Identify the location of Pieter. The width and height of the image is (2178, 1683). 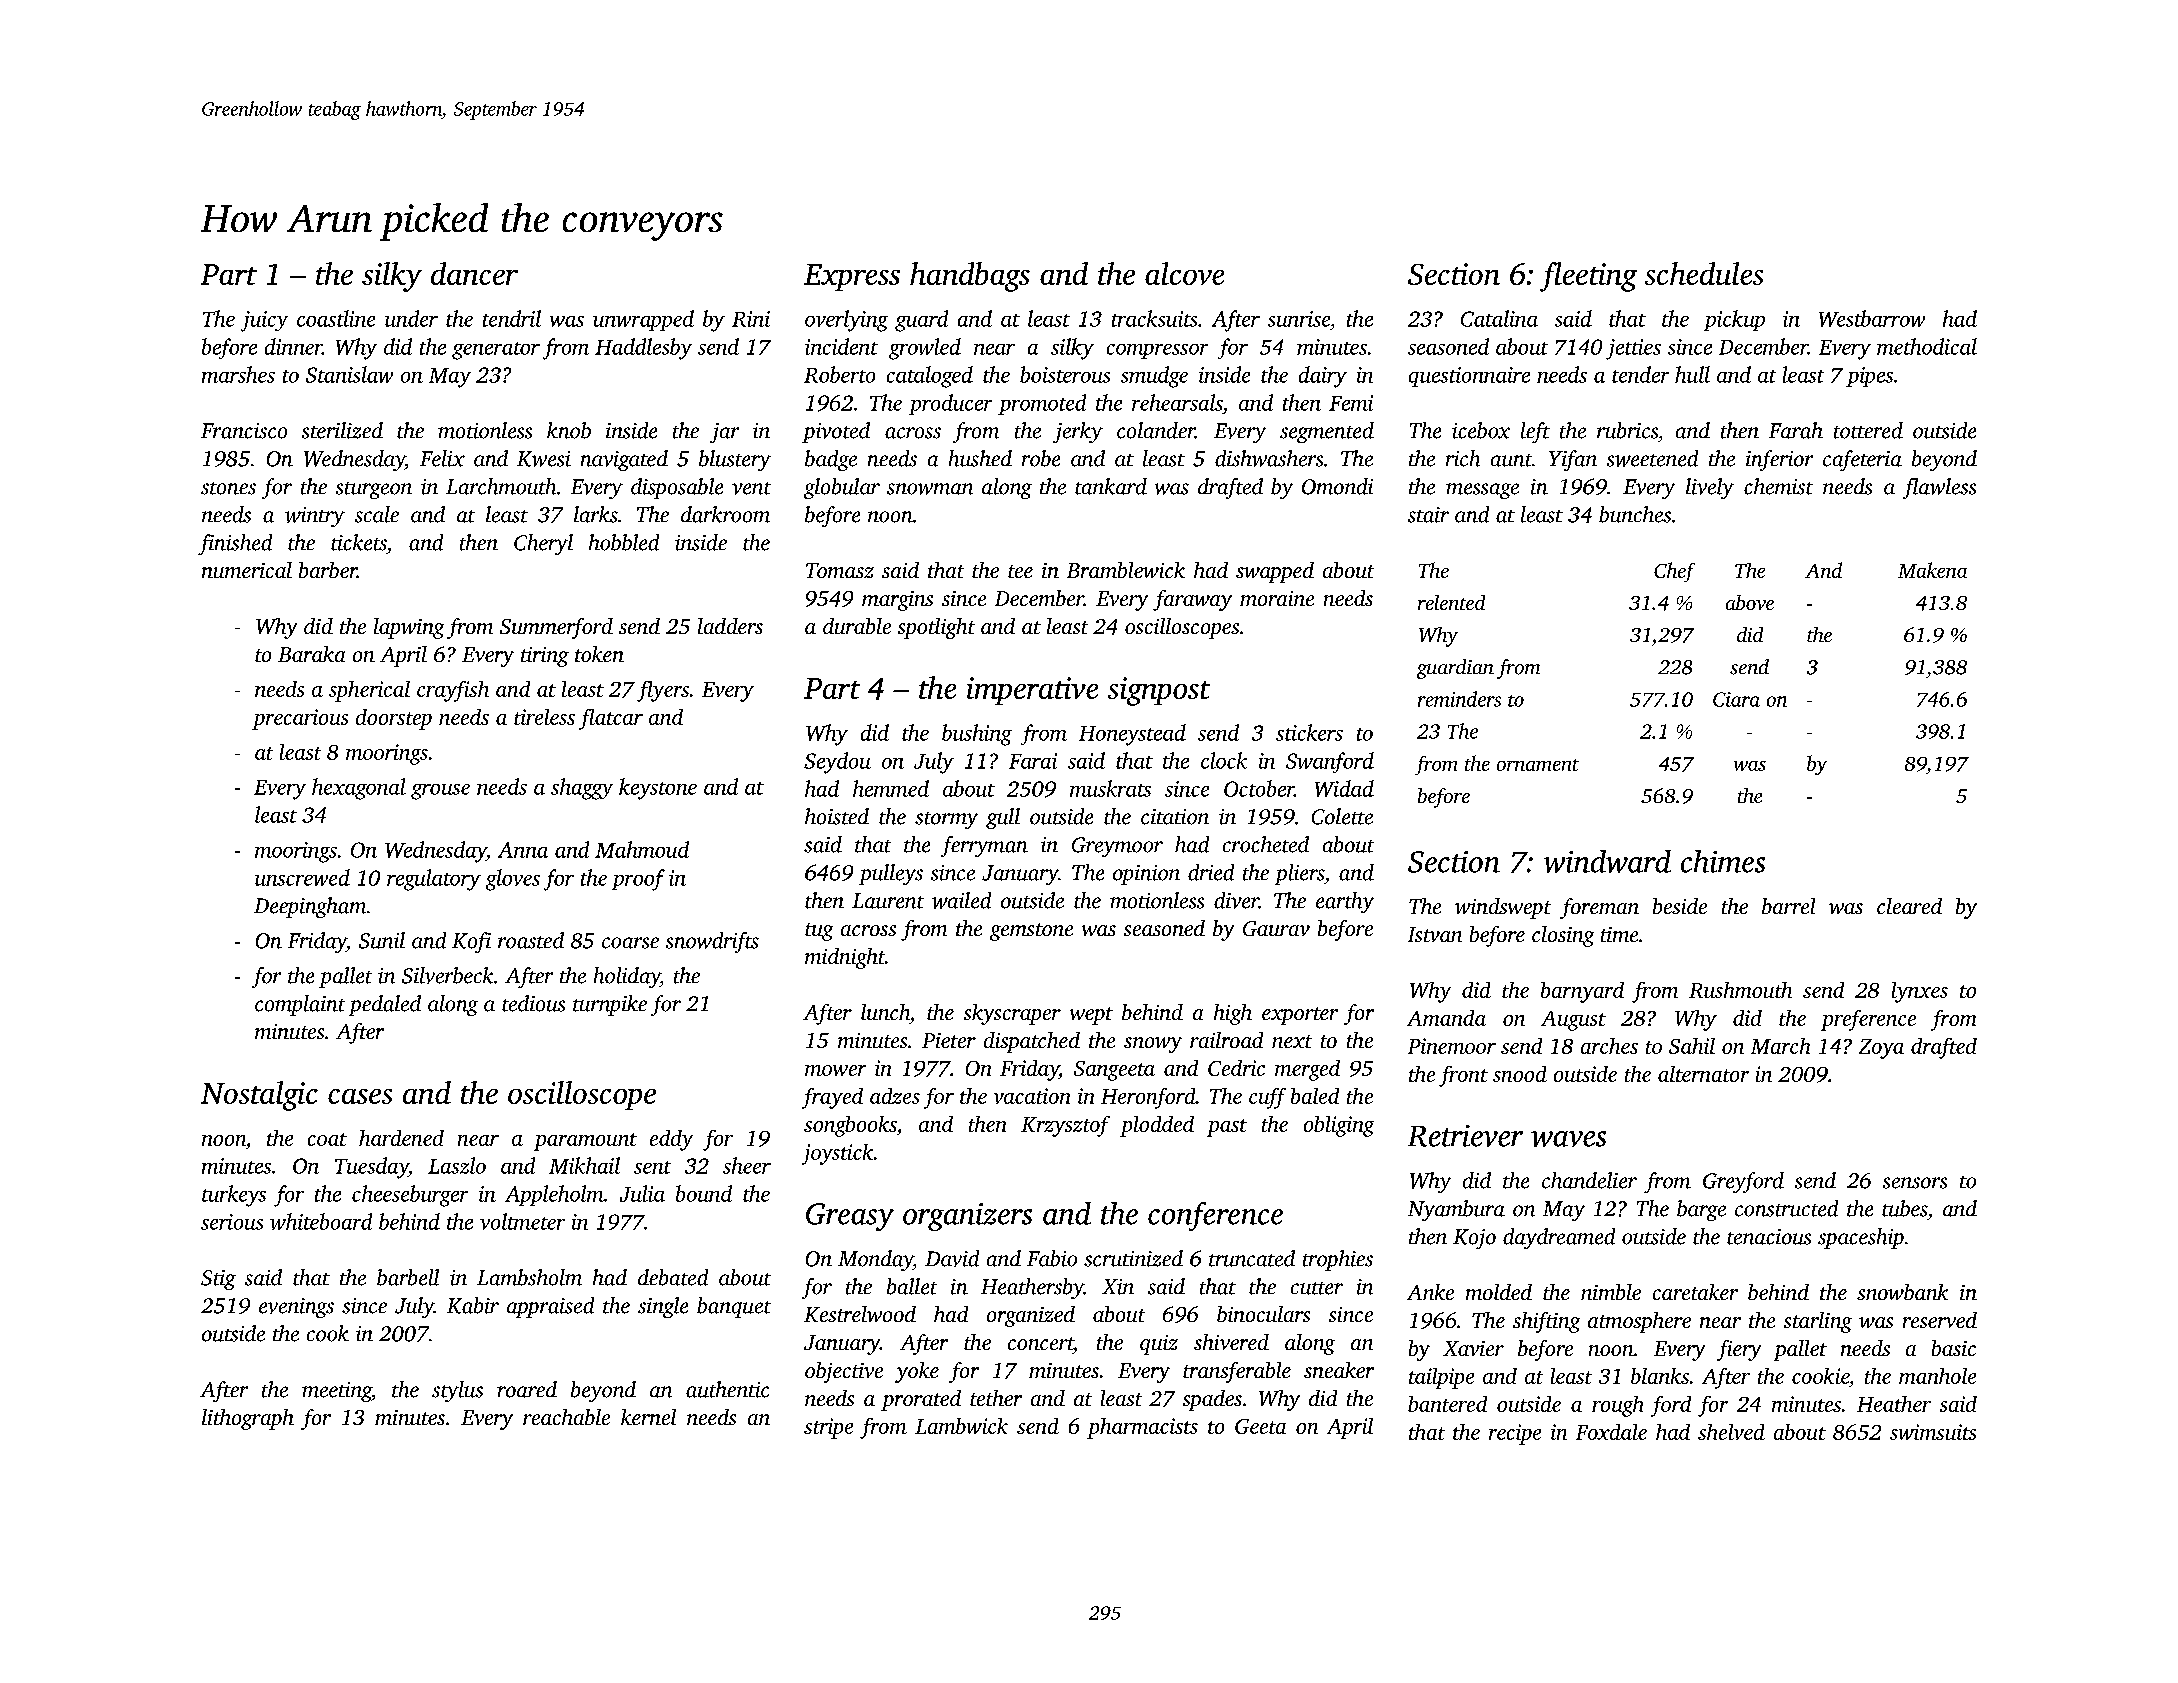
(949, 1040).
